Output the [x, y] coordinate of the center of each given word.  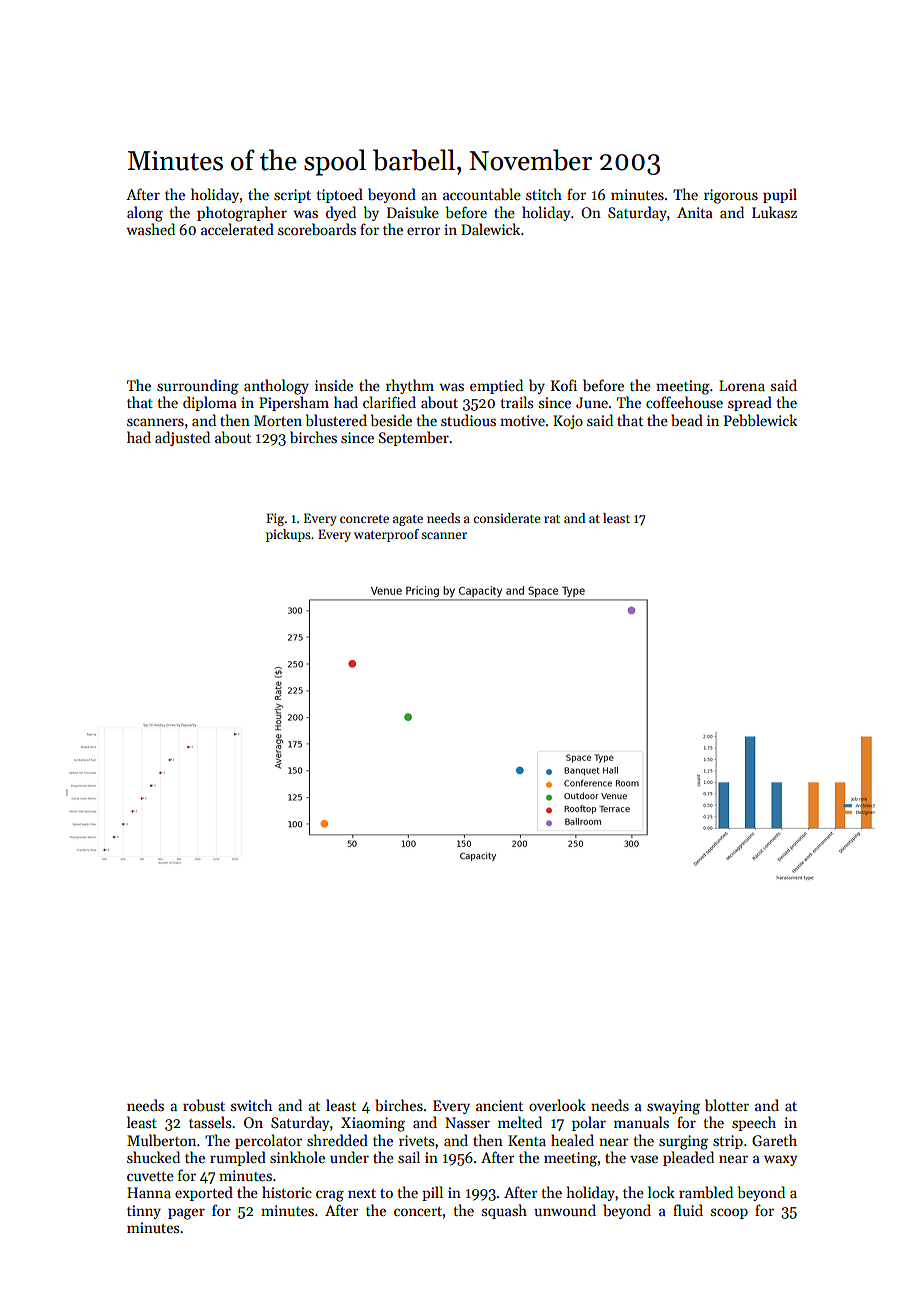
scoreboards [317, 229]
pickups [288, 535]
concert [418, 1211]
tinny [144, 1212]
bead [687, 420]
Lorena [742, 385]
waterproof [386, 535]
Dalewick [490, 229]
